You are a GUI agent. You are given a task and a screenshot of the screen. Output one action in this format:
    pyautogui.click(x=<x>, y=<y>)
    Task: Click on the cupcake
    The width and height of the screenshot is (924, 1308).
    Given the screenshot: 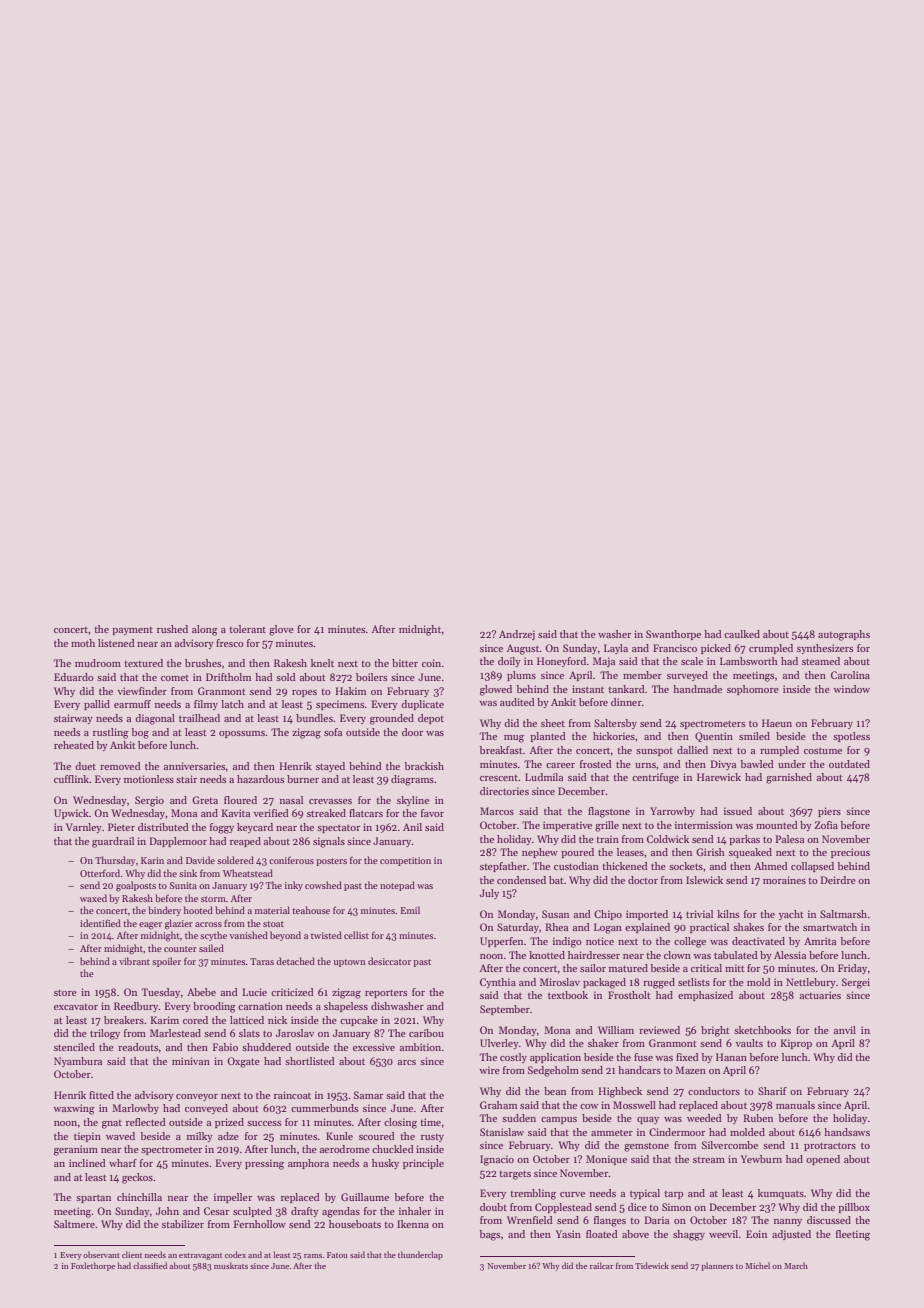 What is the action you would take?
    pyautogui.click(x=359, y=1021)
